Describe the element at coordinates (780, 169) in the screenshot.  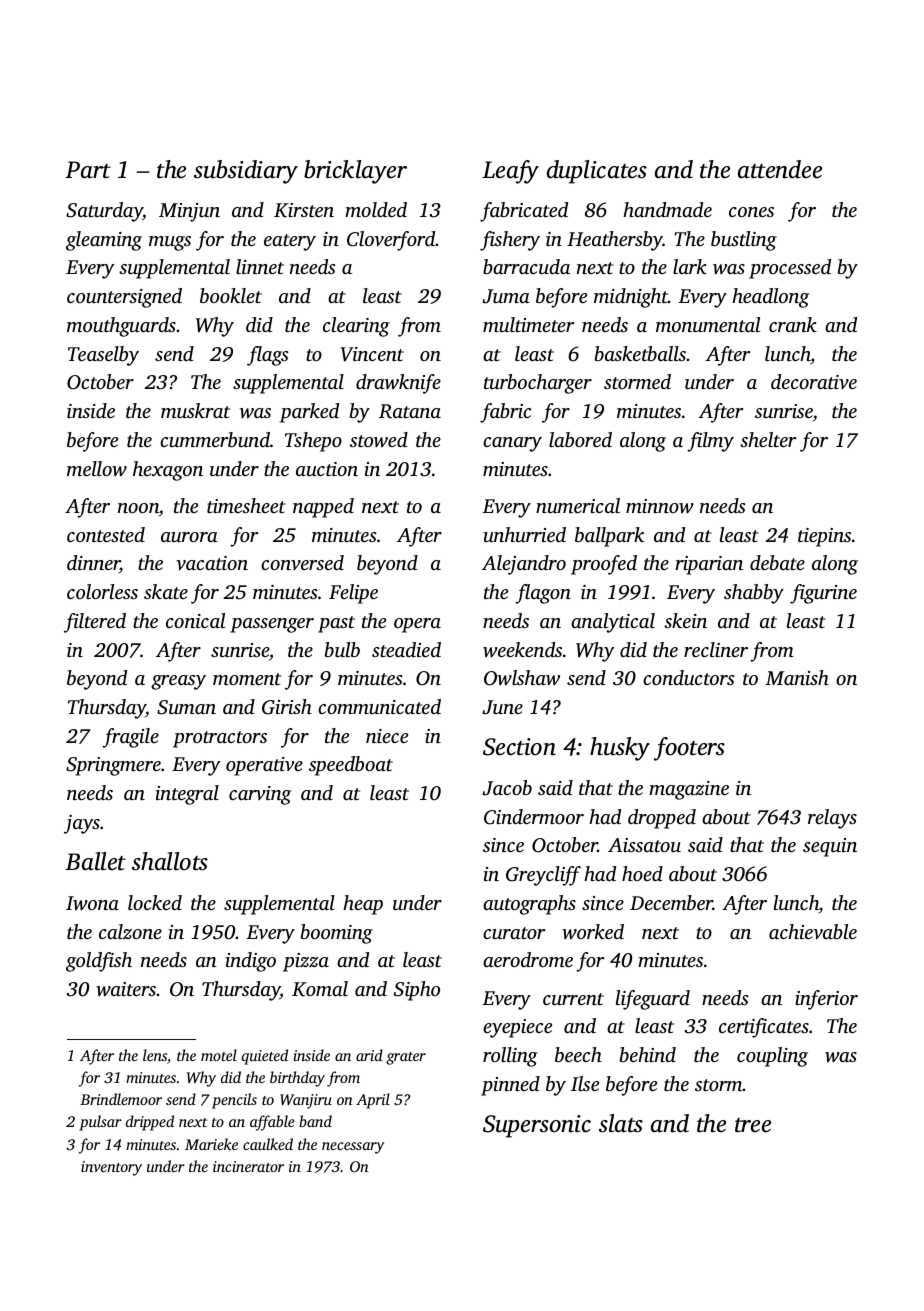
I see `attendee` at that location.
